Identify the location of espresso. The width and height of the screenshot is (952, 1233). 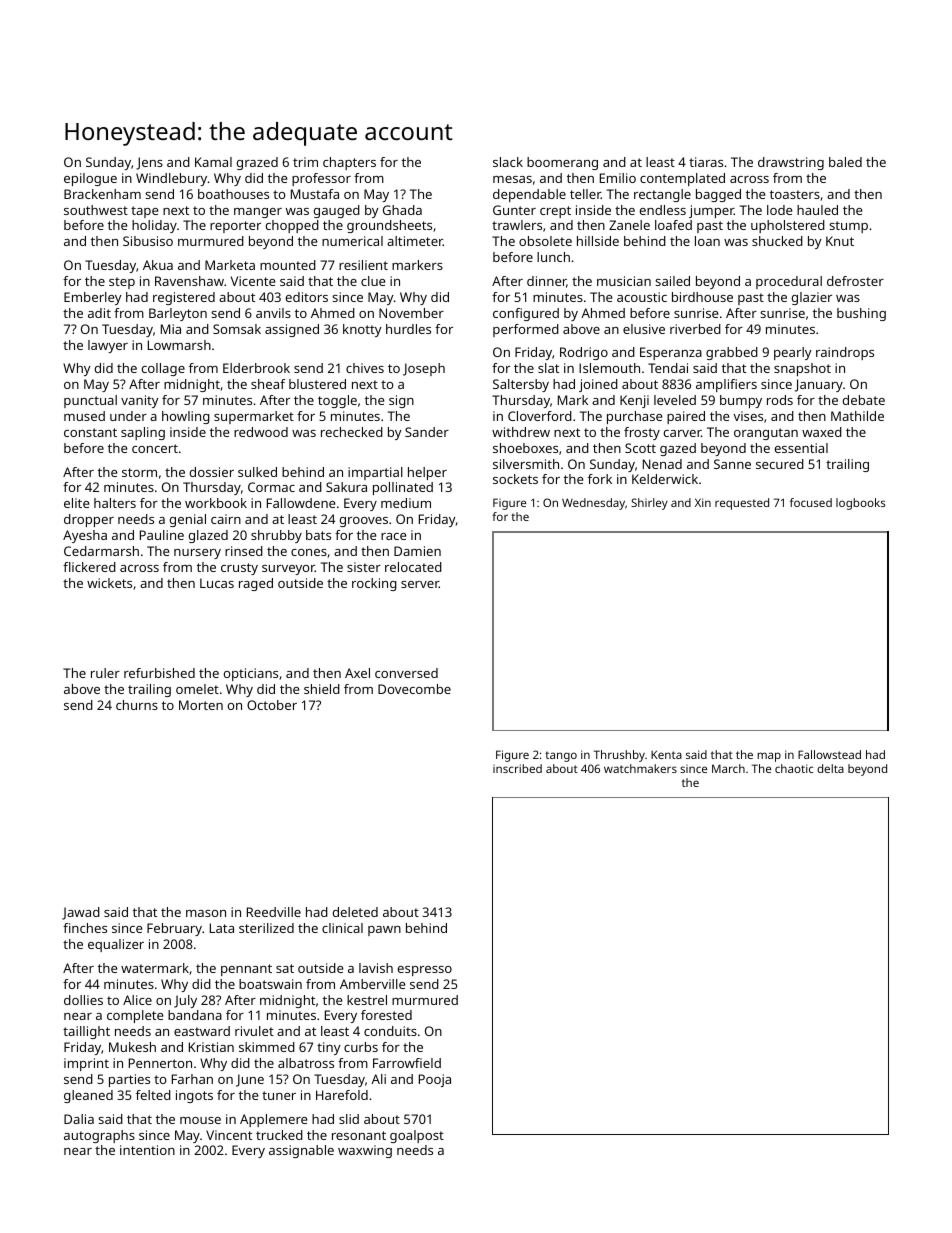
(425, 971).
